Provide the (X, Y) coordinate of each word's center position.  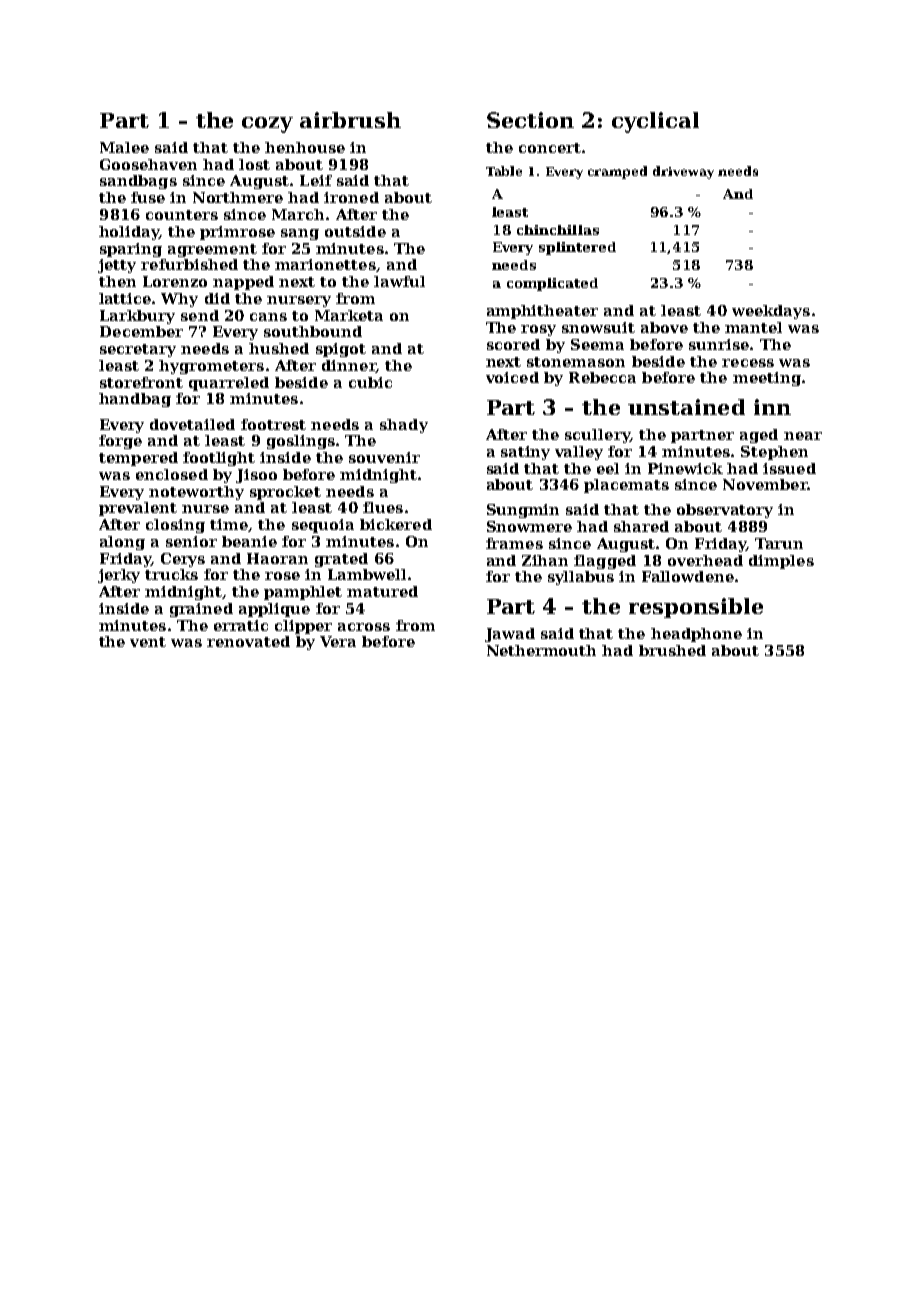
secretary (138, 350)
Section (530, 120)
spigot (341, 350)
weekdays (771, 312)
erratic (241, 625)
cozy (267, 125)
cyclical (655, 122)
